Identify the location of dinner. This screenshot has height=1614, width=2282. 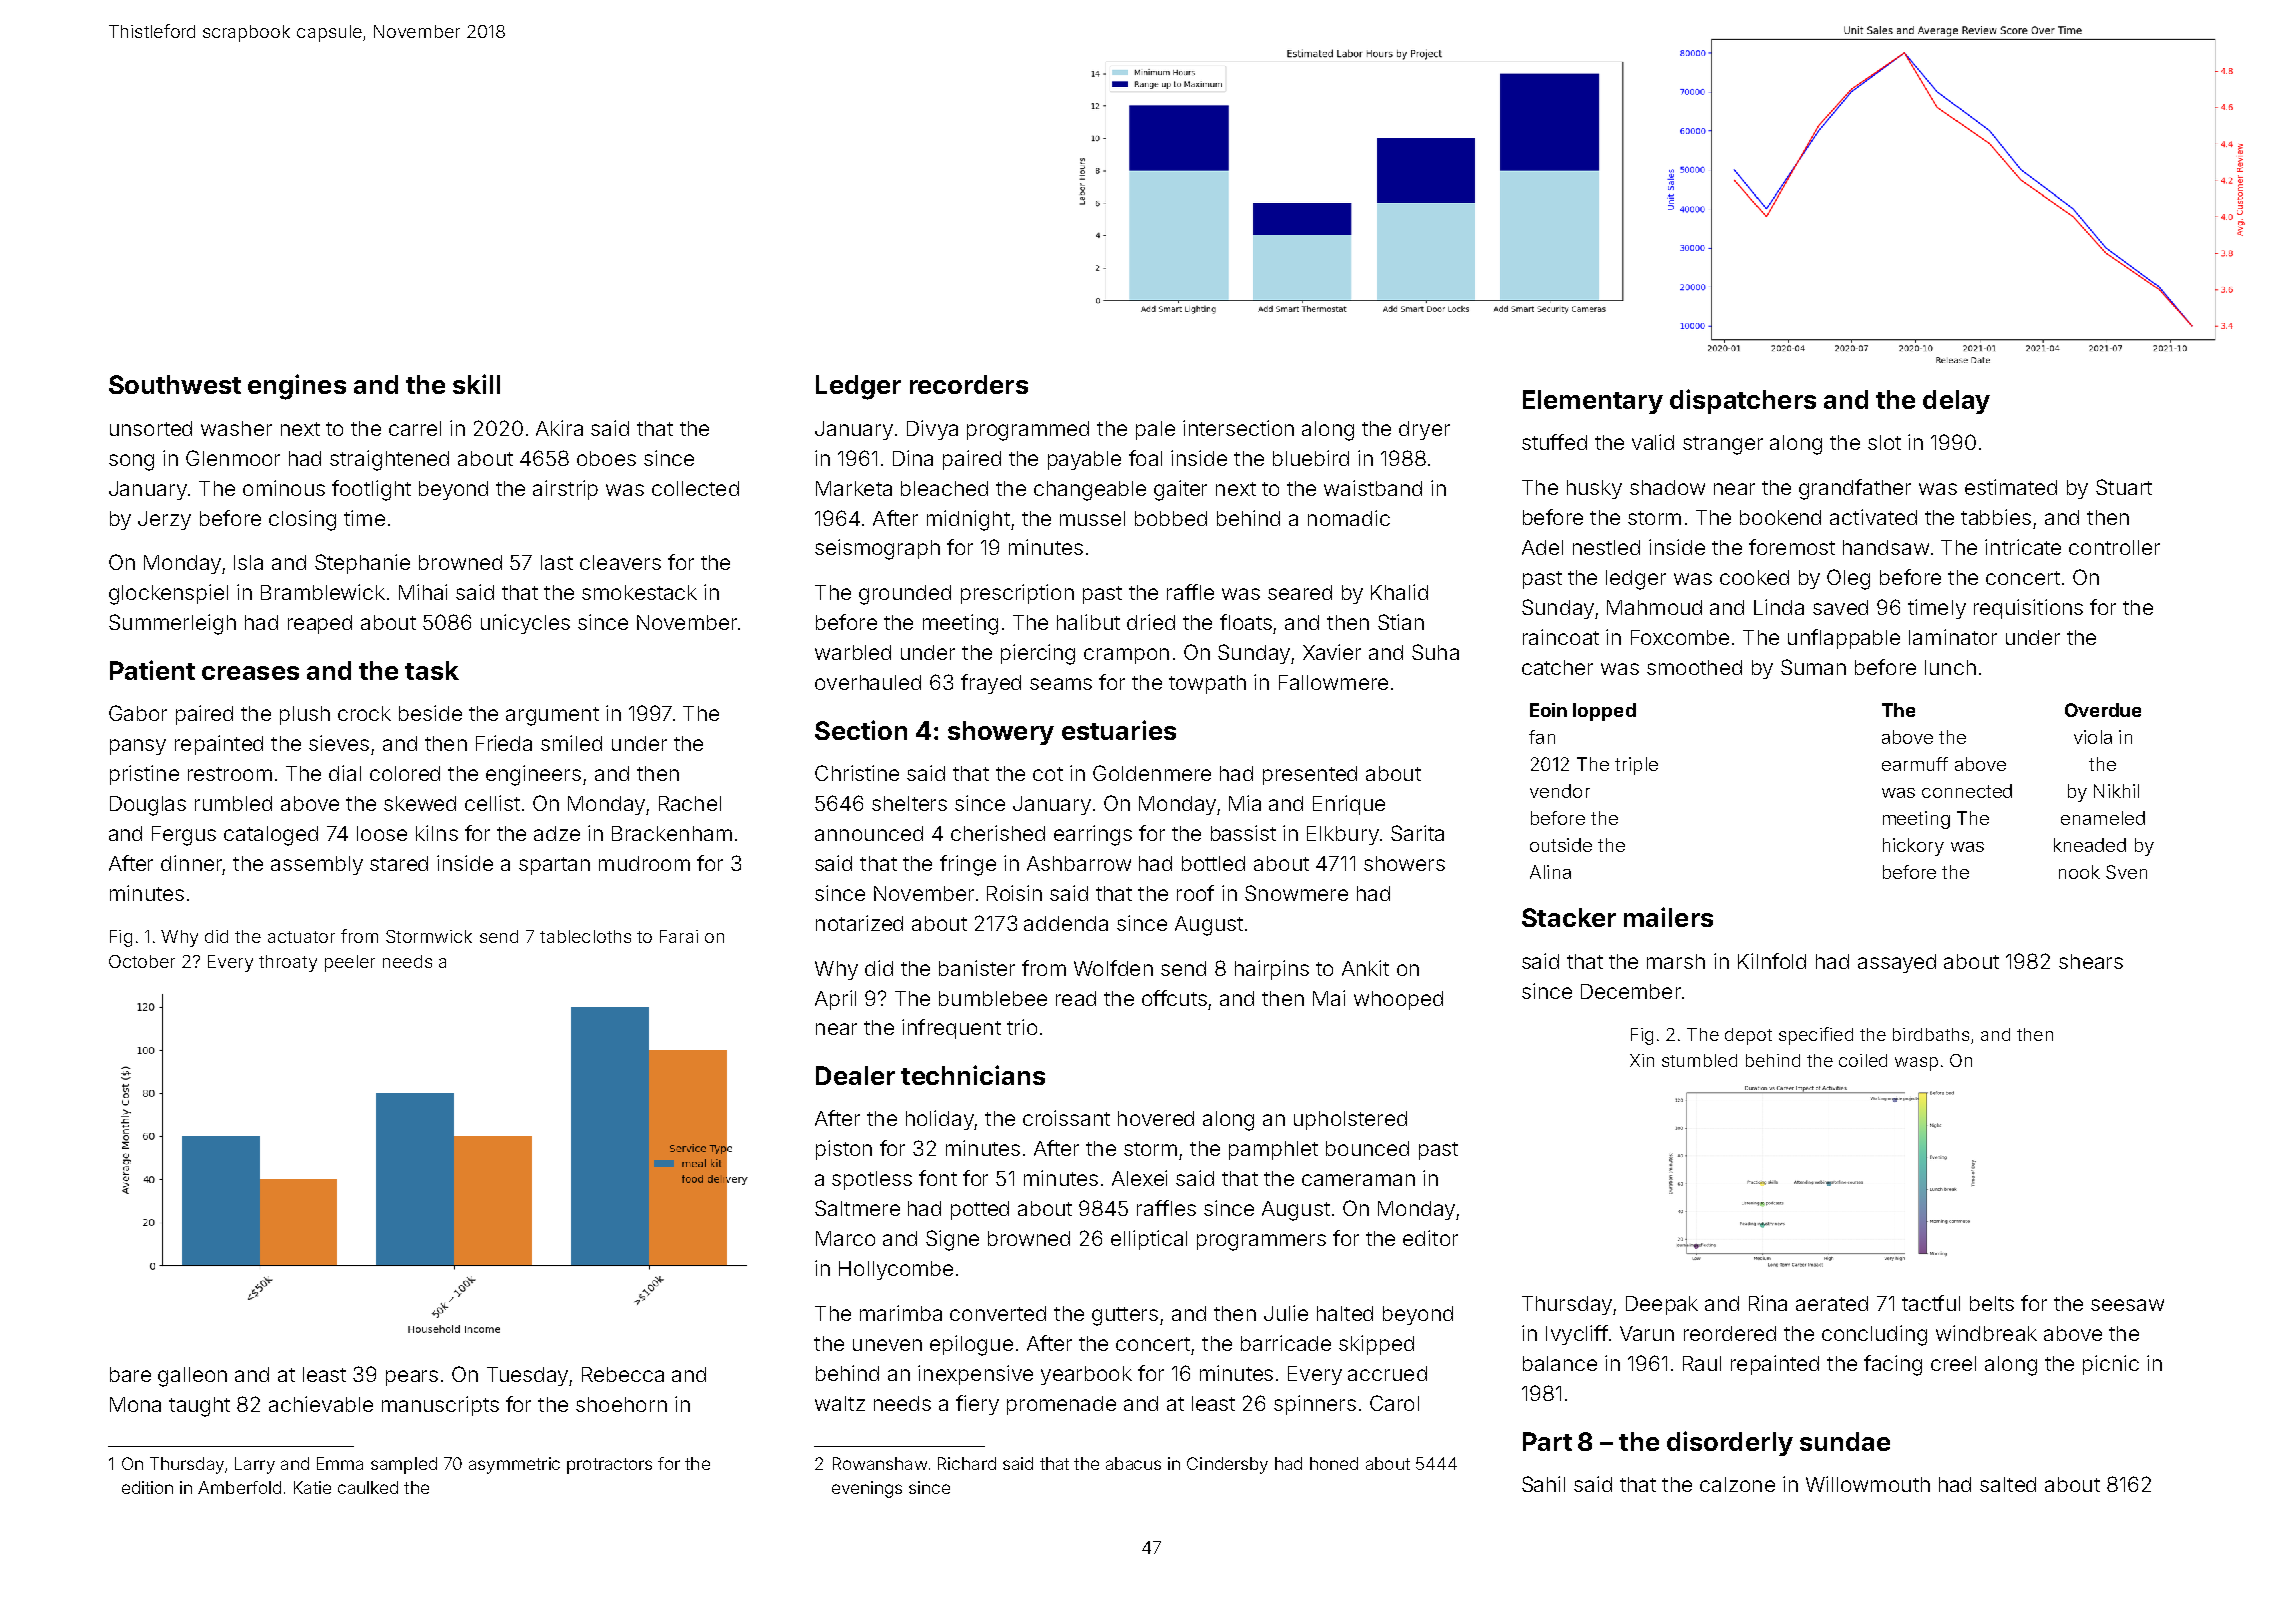
(191, 863).
